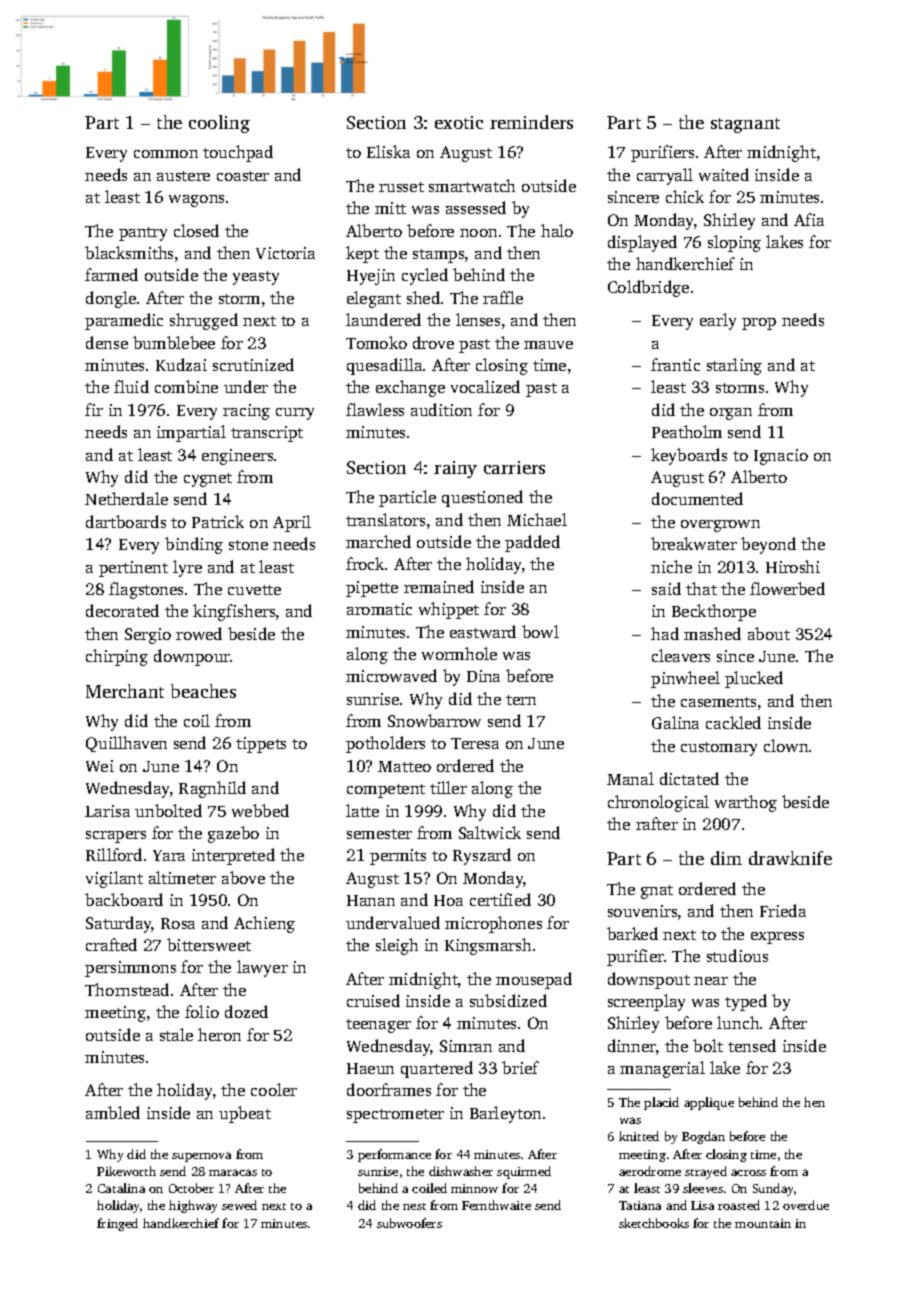 Image resolution: width=924 pixels, height=1308 pixels. I want to click on exotic, so click(459, 122).
